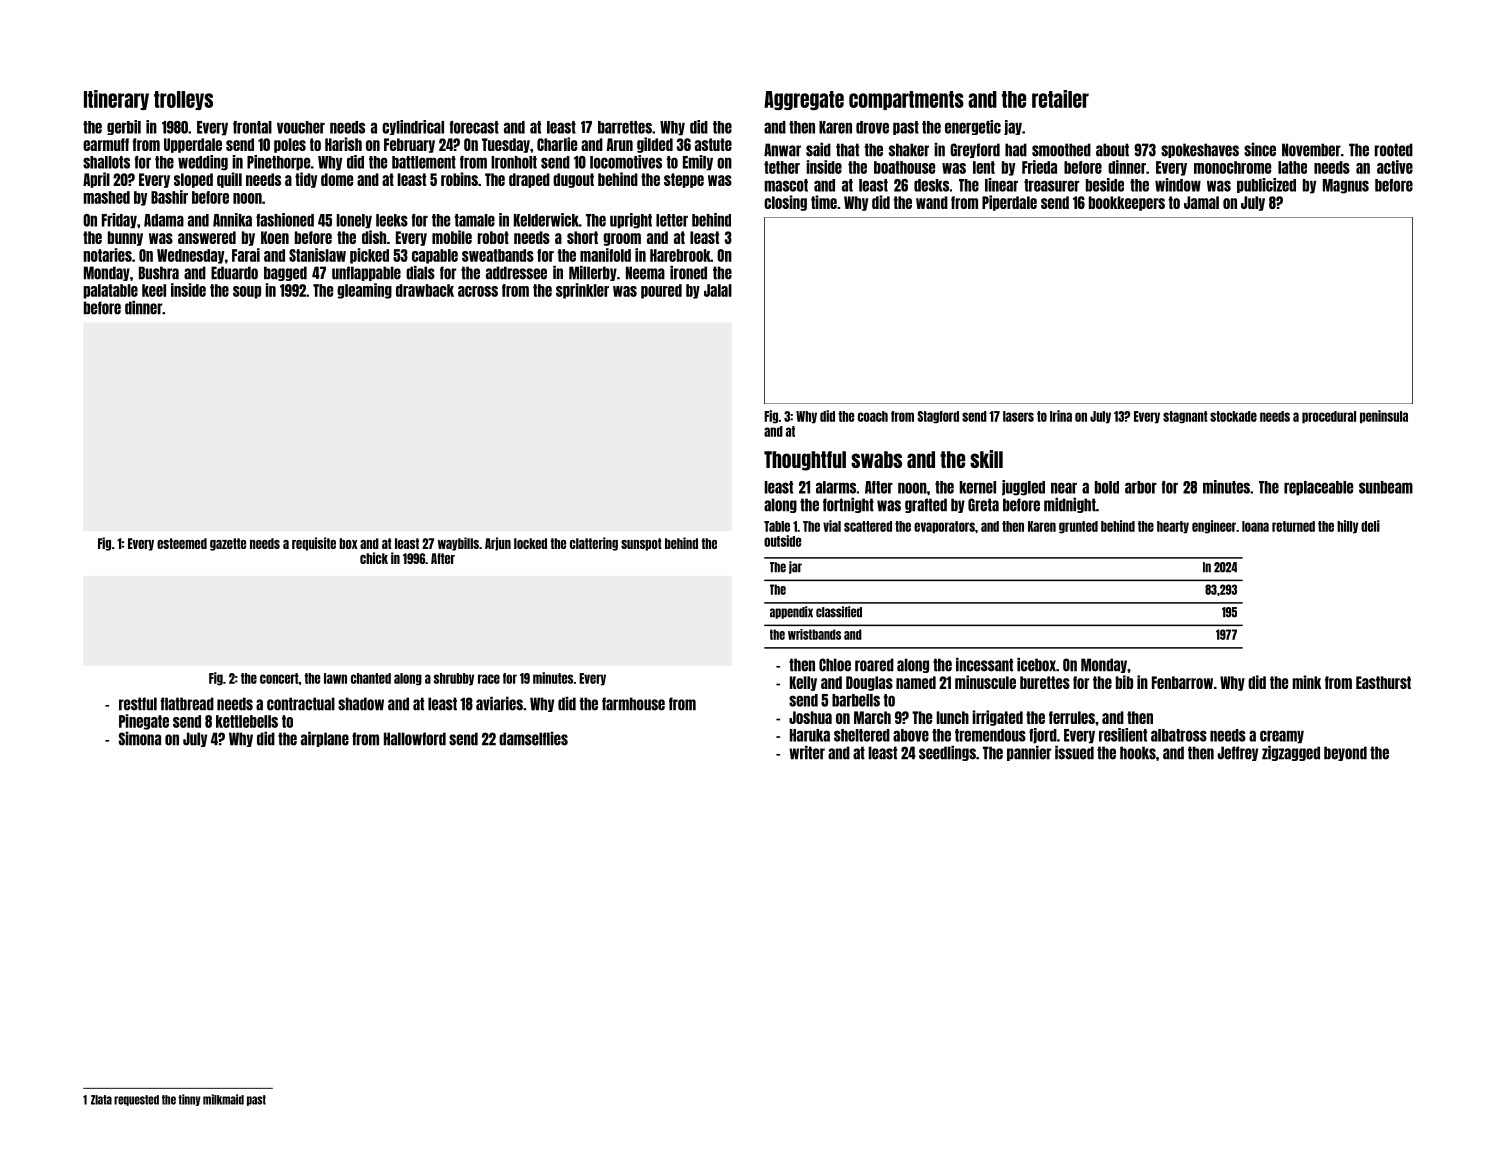 This document has height=1156, width=1496. Describe the element at coordinates (116, 100) in the document. I see `Itinerary` at that location.
